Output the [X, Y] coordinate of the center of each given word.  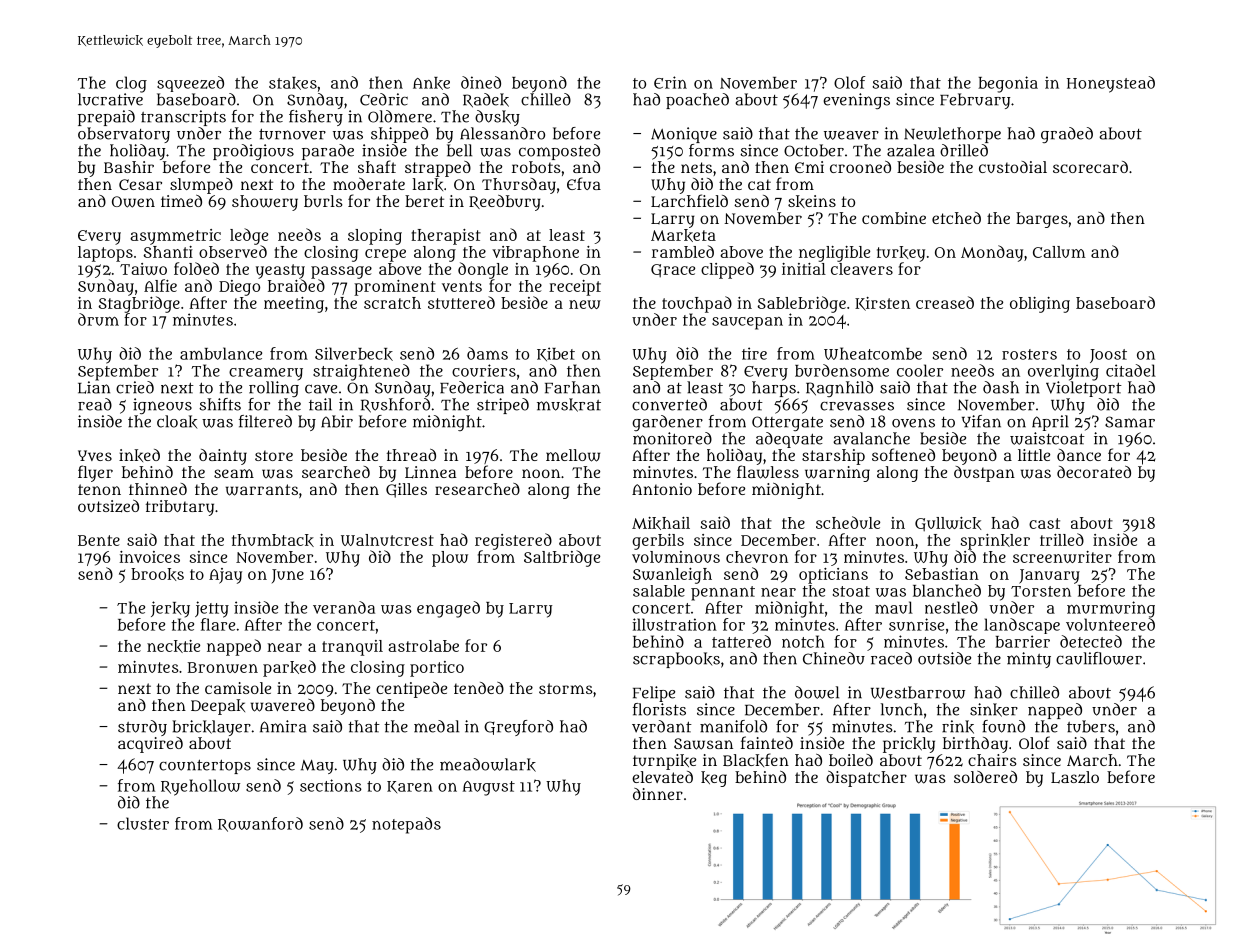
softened [903, 454]
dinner [658, 794]
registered [513, 541]
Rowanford [260, 824]
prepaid [106, 118]
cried [135, 387]
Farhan [572, 387]
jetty [212, 609]
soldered [985, 777]
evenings [856, 101]
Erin [670, 82]
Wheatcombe [873, 353]
